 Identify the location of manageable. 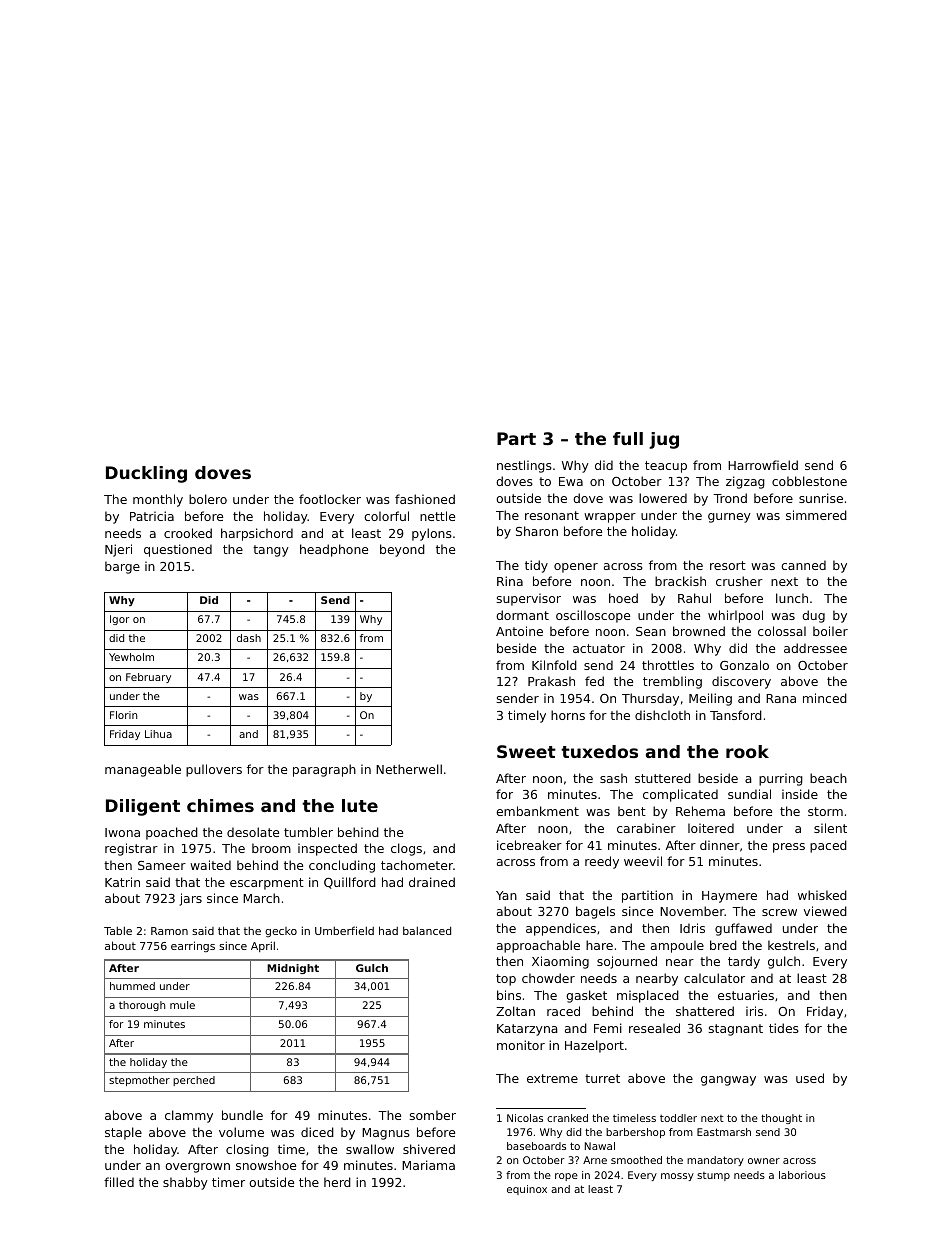
(143, 770).
